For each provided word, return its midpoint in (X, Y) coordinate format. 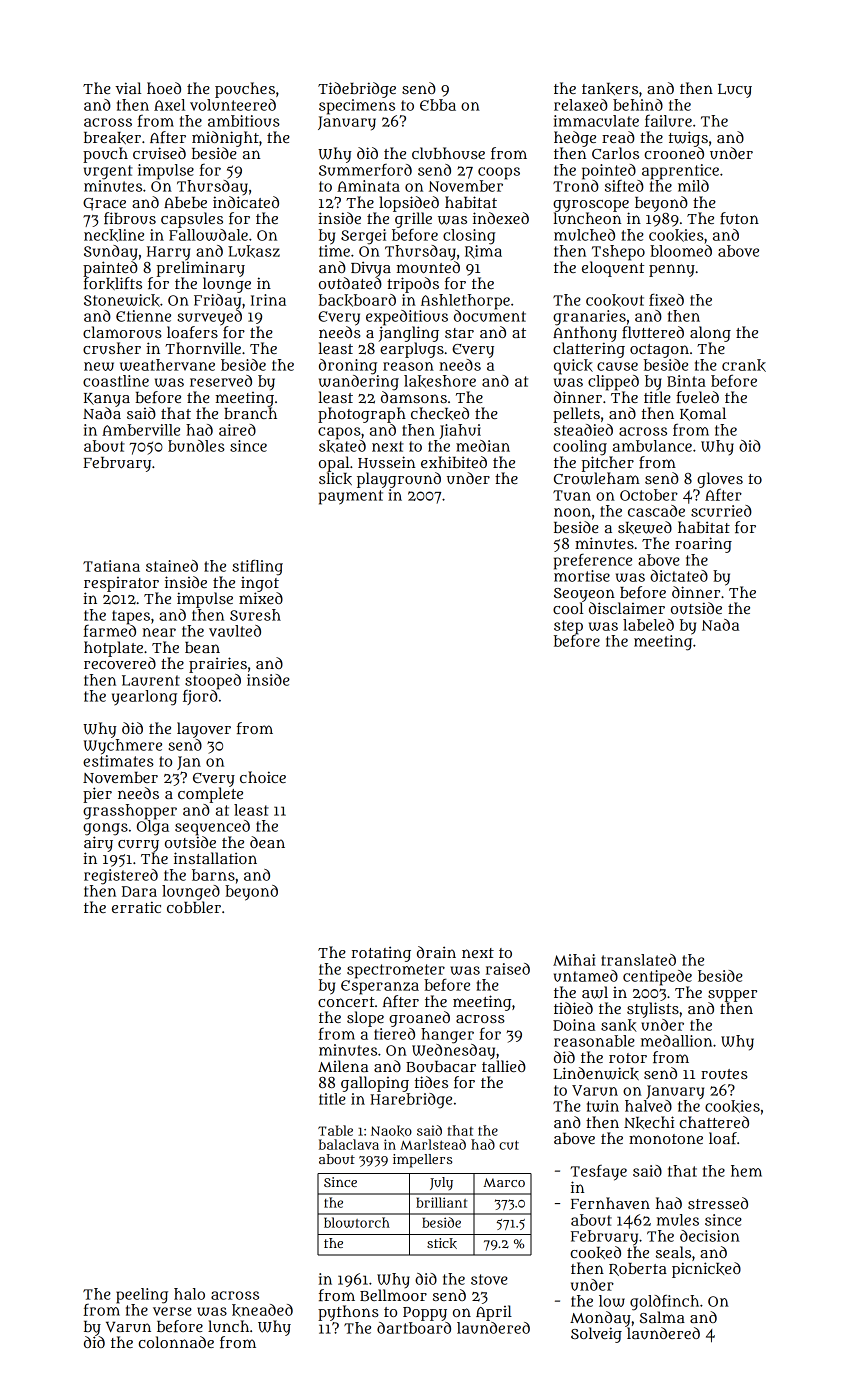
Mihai (574, 960)
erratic (136, 907)
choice (263, 777)
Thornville (203, 348)
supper (732, 996)
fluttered (653, 332)
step (568, 627)
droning (348, 366)
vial (128, 88)
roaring (703, 545)
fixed (666, 300)
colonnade (176, 1342)
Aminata (368, 186)
